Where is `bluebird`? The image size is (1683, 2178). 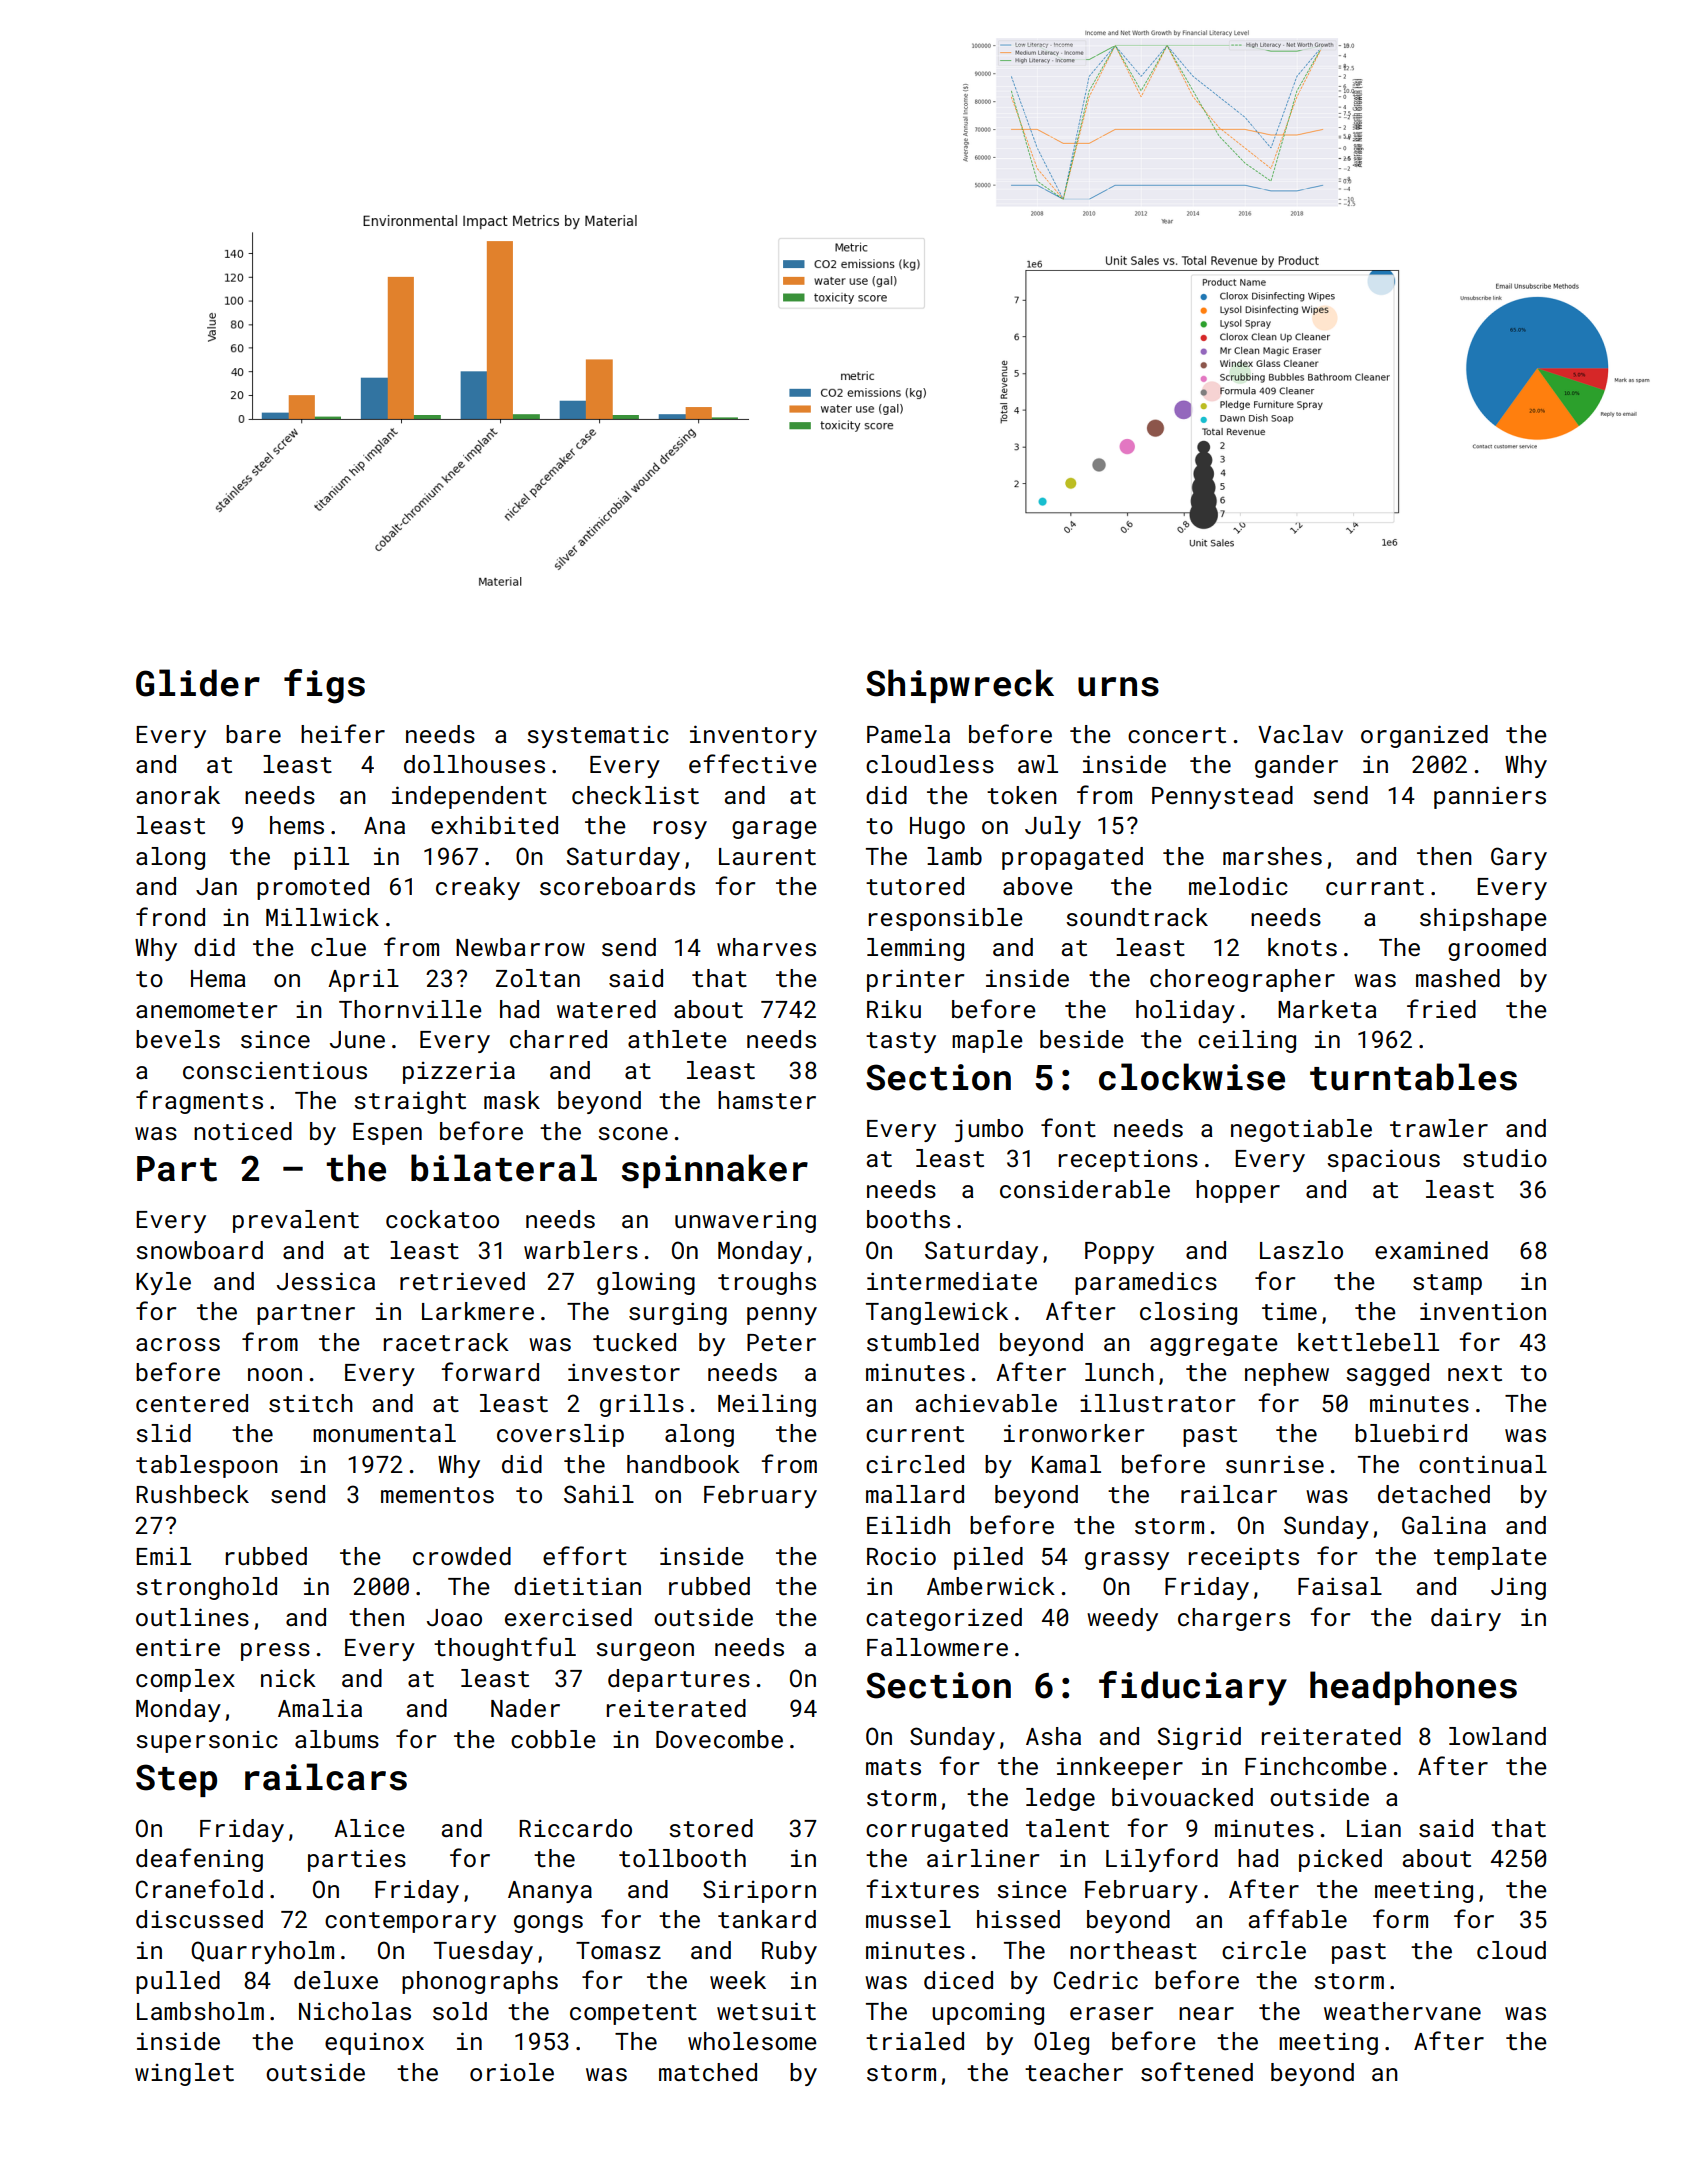 bluebird is located at coordinates (1411, 1433).
